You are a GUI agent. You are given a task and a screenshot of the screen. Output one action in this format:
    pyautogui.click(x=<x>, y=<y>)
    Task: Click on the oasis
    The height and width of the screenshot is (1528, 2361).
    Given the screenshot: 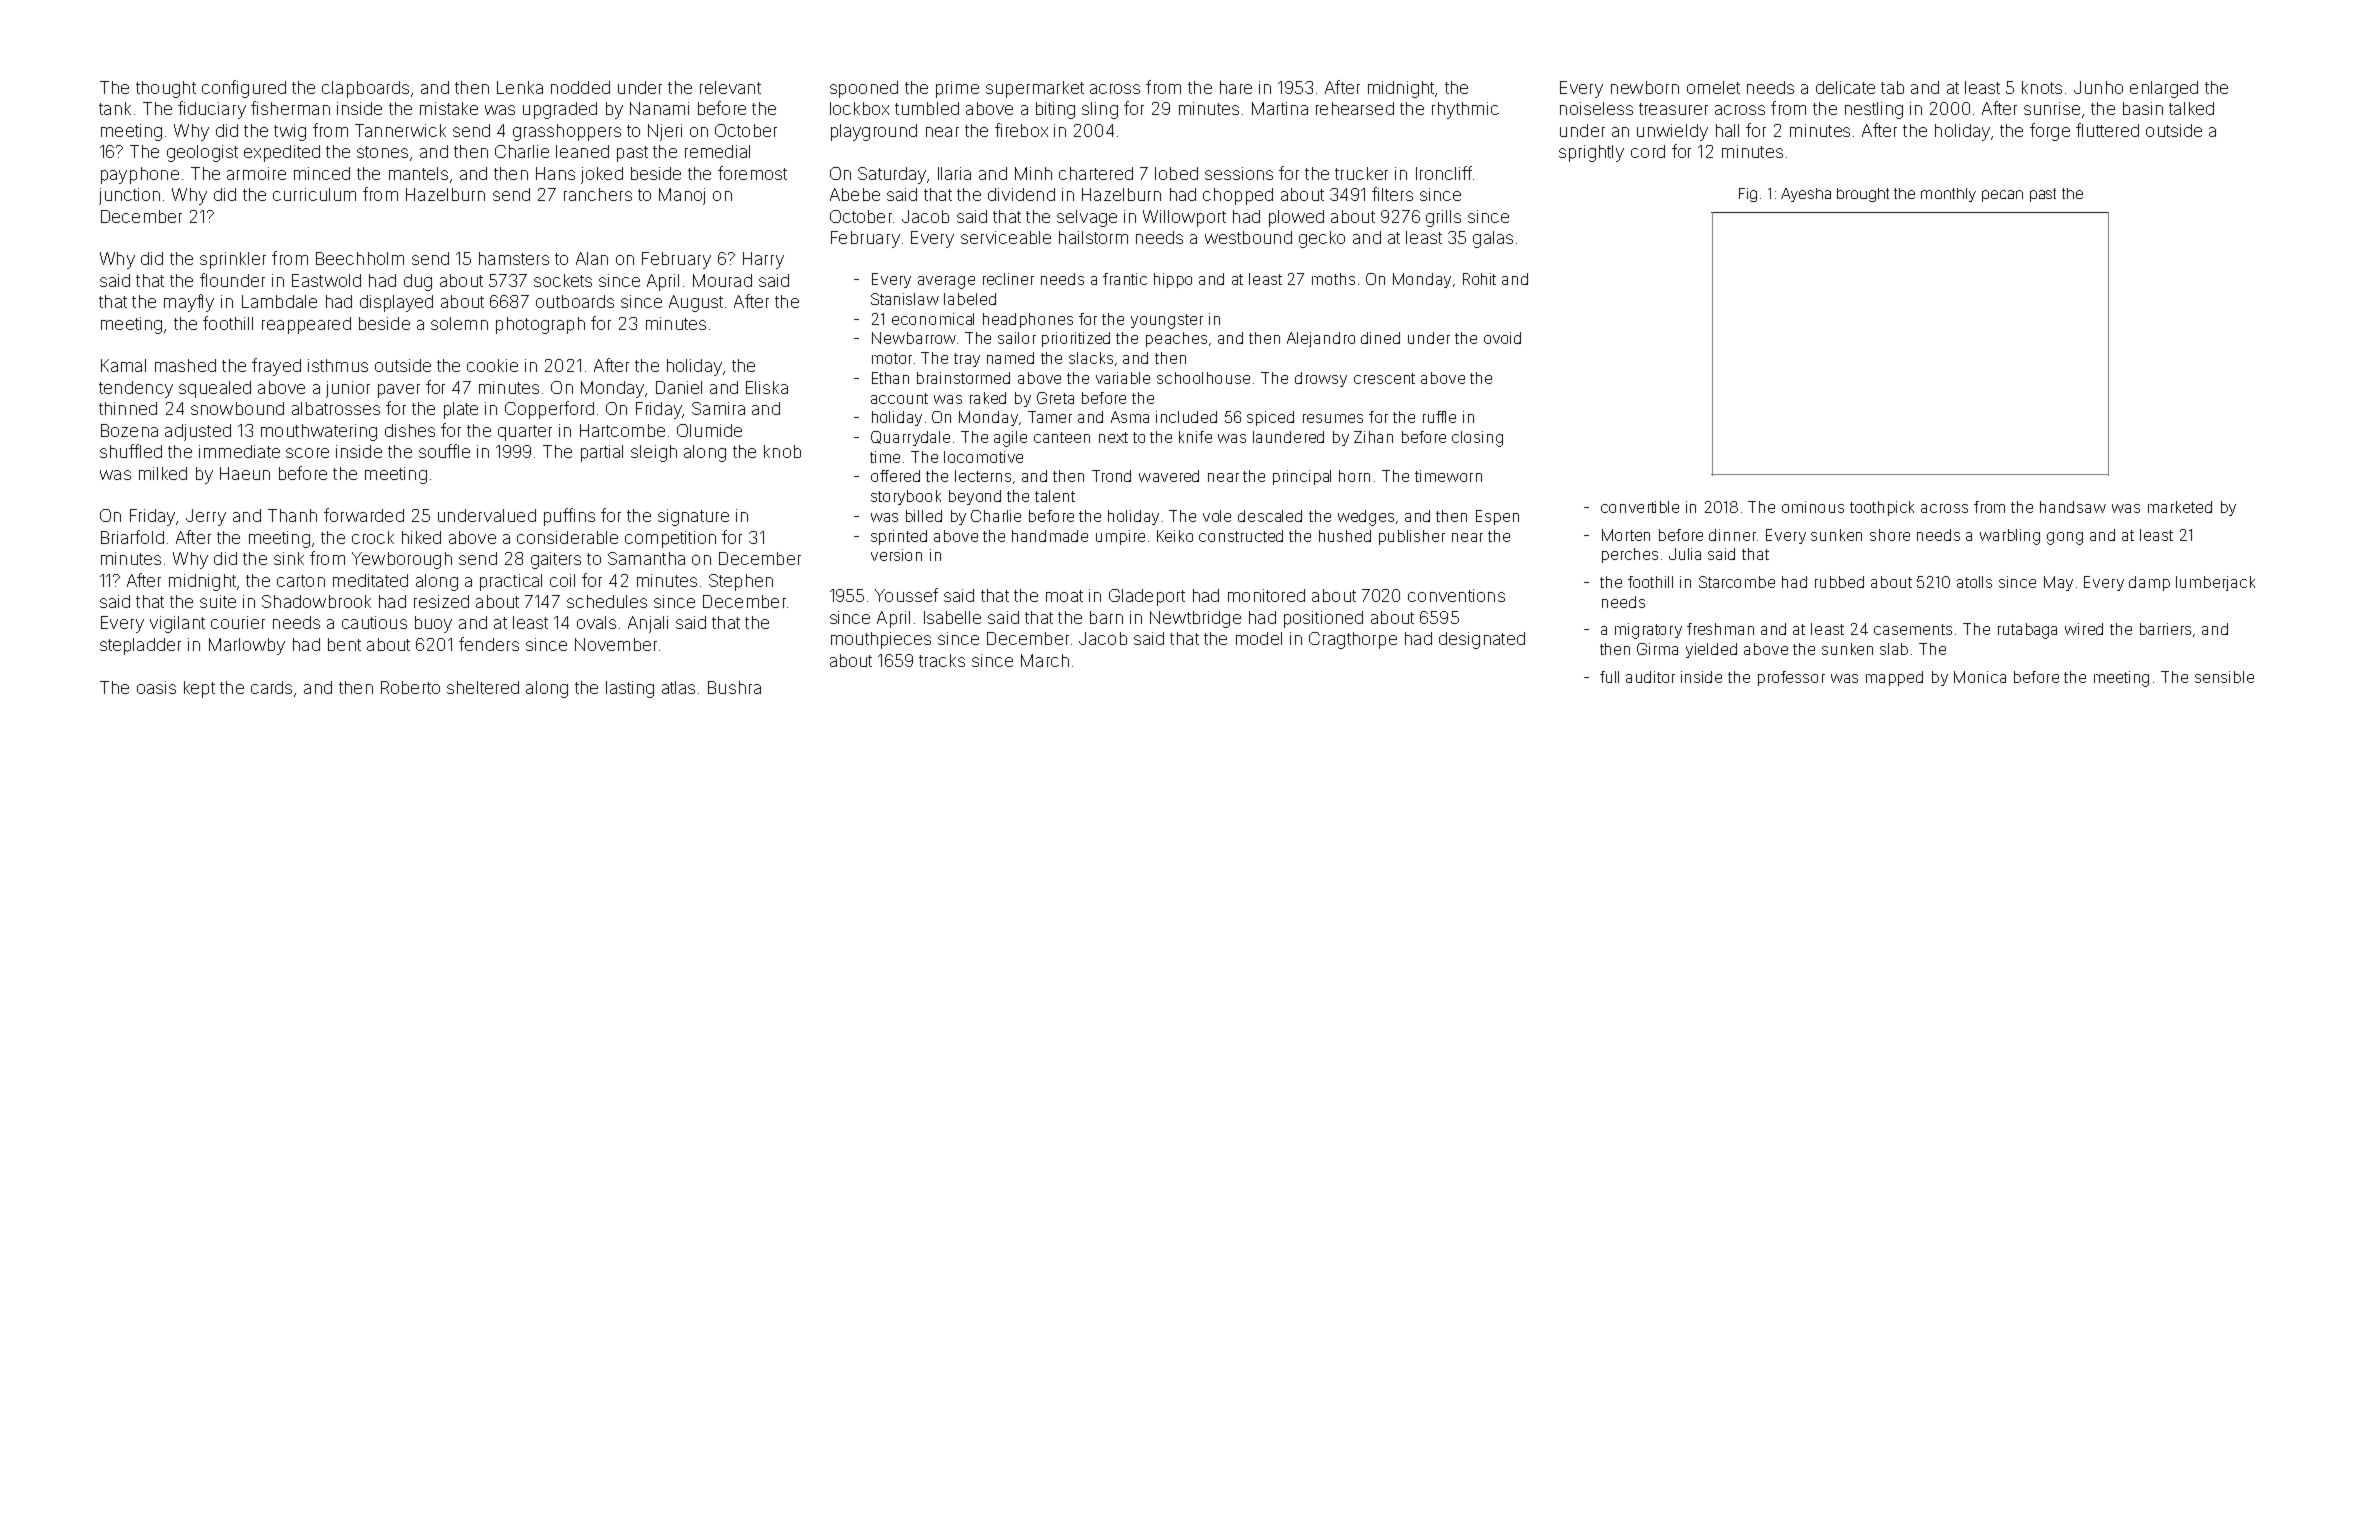 What is the action you would take?
    pyautogui.click(x=156, y=687)
